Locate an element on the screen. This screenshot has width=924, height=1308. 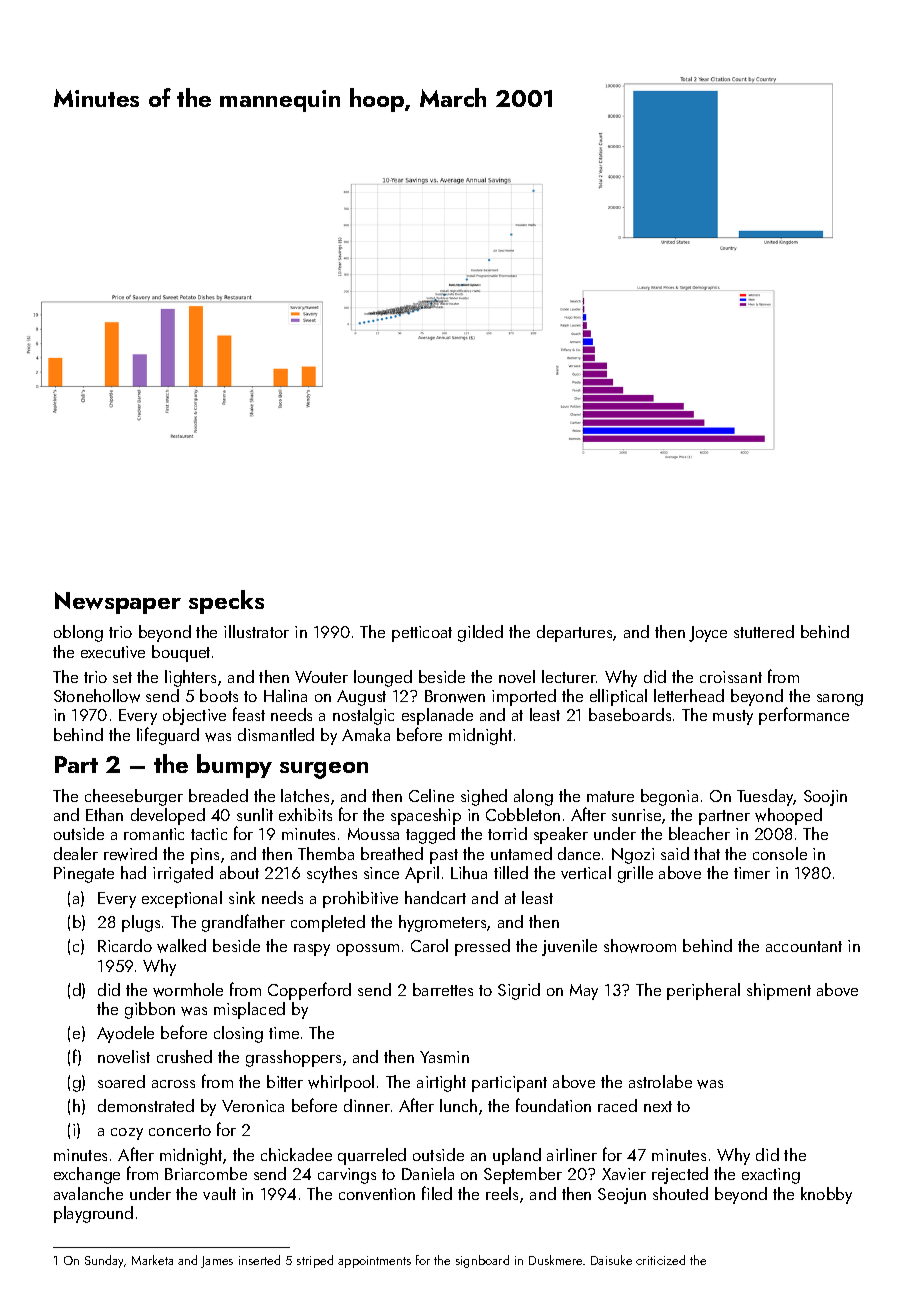
James is located at coordinates (217, 1262).
